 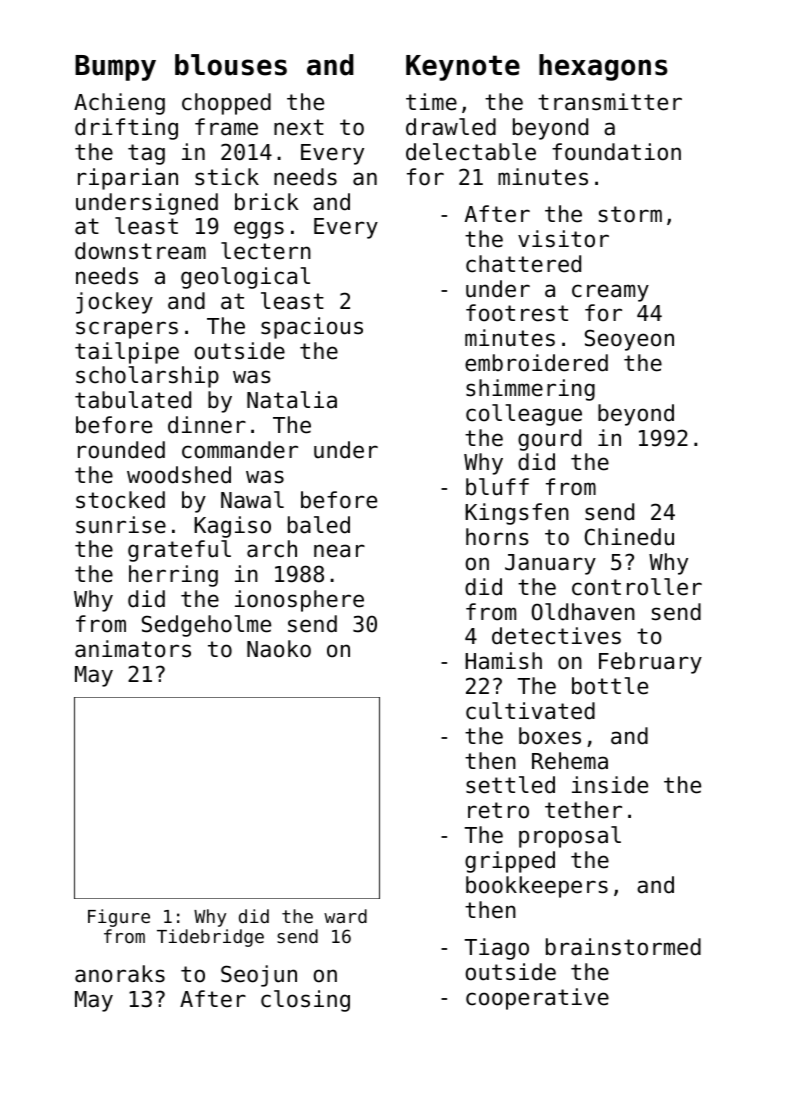 I want to click on spacious, so click(x=312, y=328).
